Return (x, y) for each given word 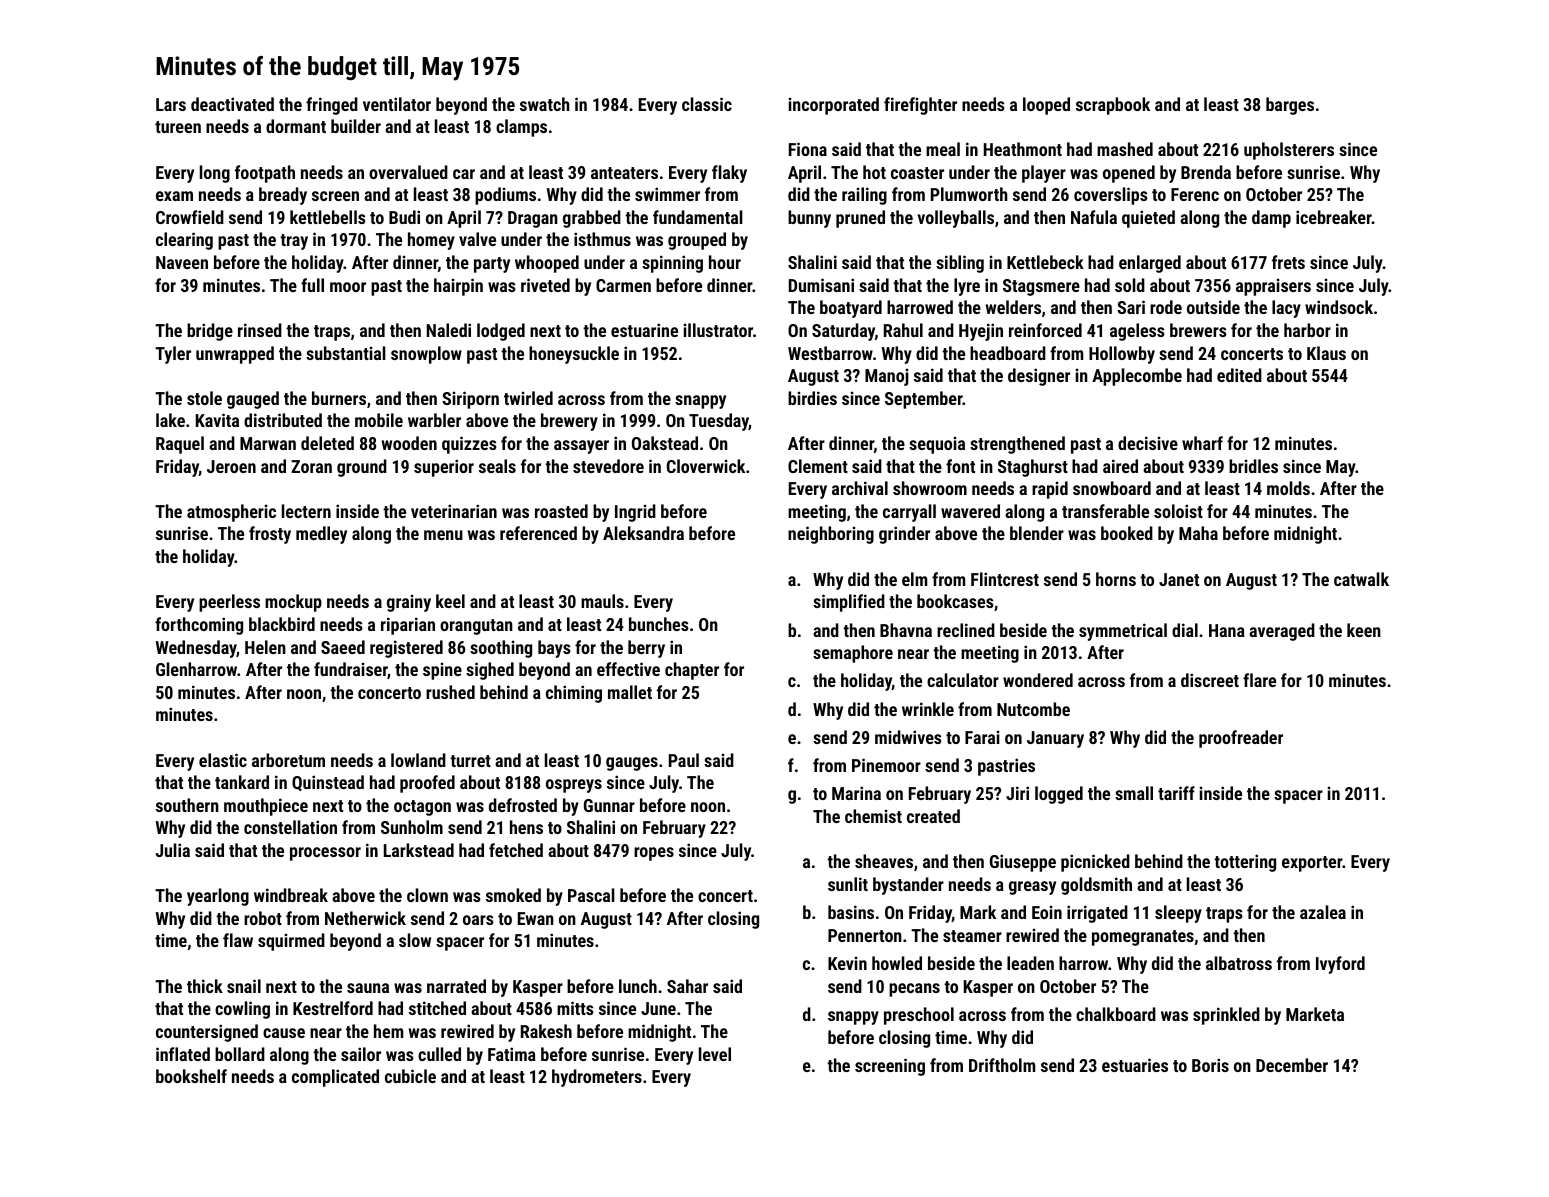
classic (707, 104)
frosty (270, 535)
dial (1185, 630)
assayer (581, 447)
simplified (849, 603)
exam (174, 196)
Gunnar (609, 805)
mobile (379, 420)
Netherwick (365, 918)
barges (1290, 106)
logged (1059, 795)
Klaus (1326, 353)
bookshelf (191, 1076)
